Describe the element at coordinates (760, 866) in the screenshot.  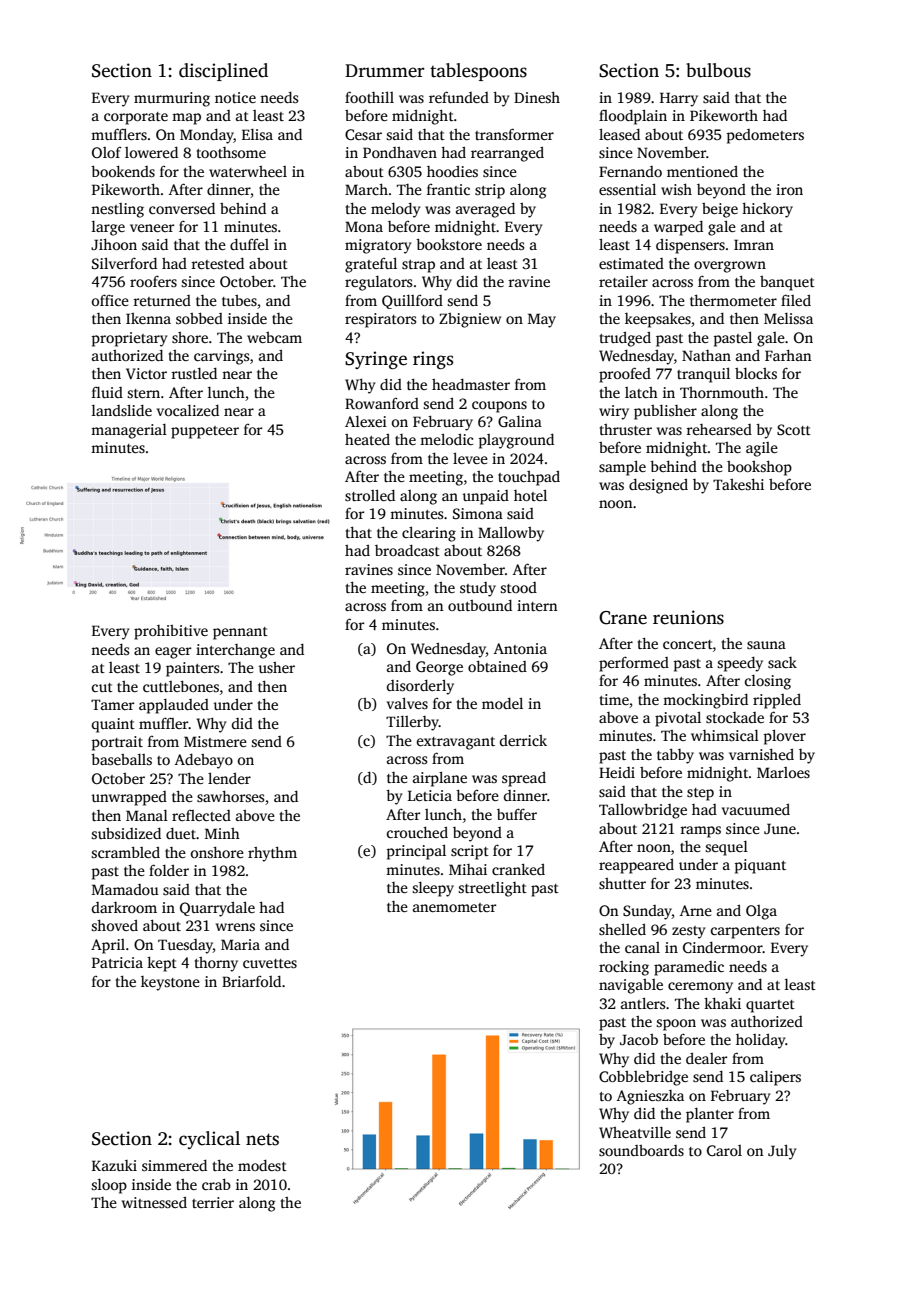
I see `piquant` at that location.
